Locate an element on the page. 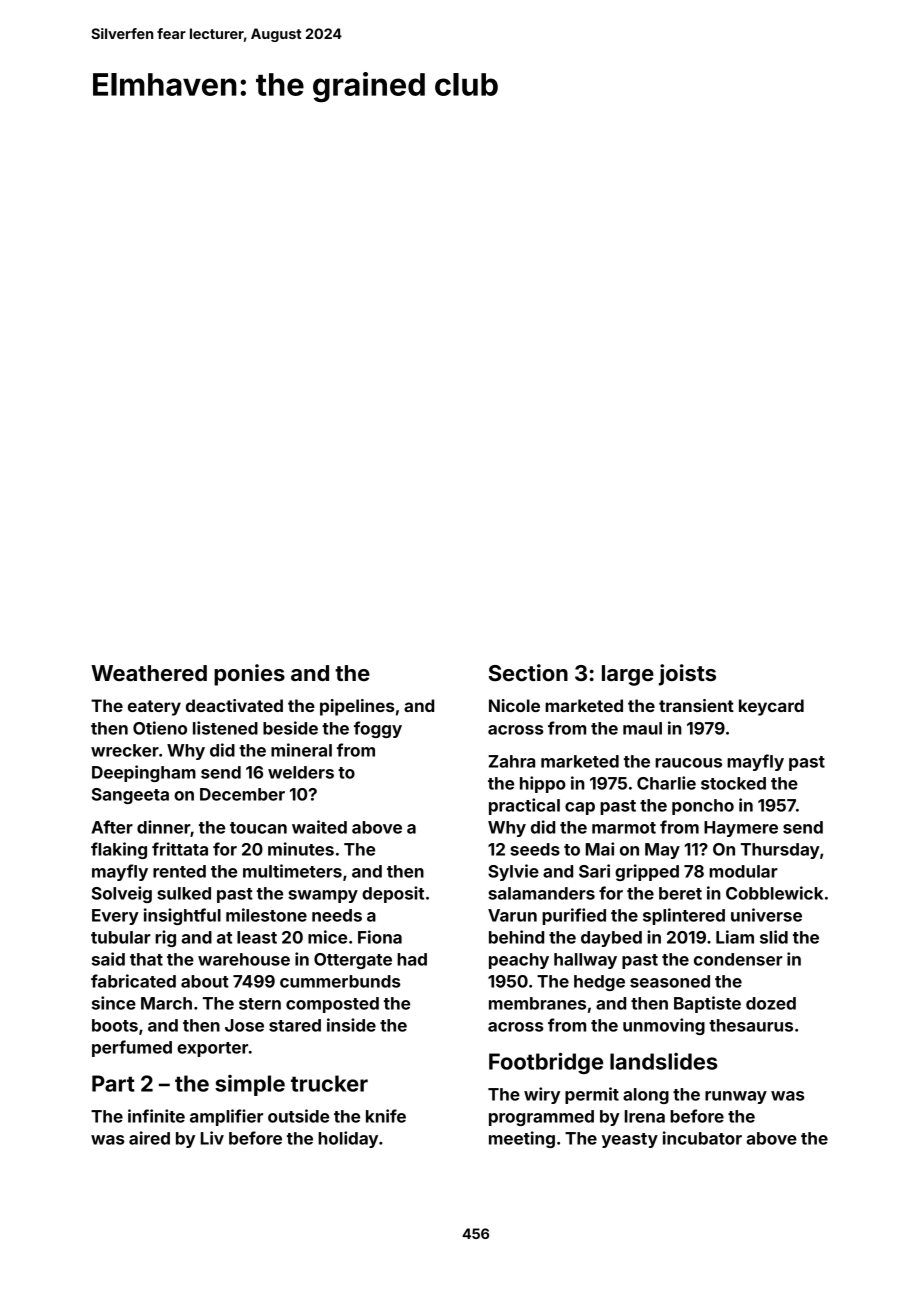 Image resolution: width=924 pixels, height=1311 pixels. ponies is located at coordinates (249, 675).
